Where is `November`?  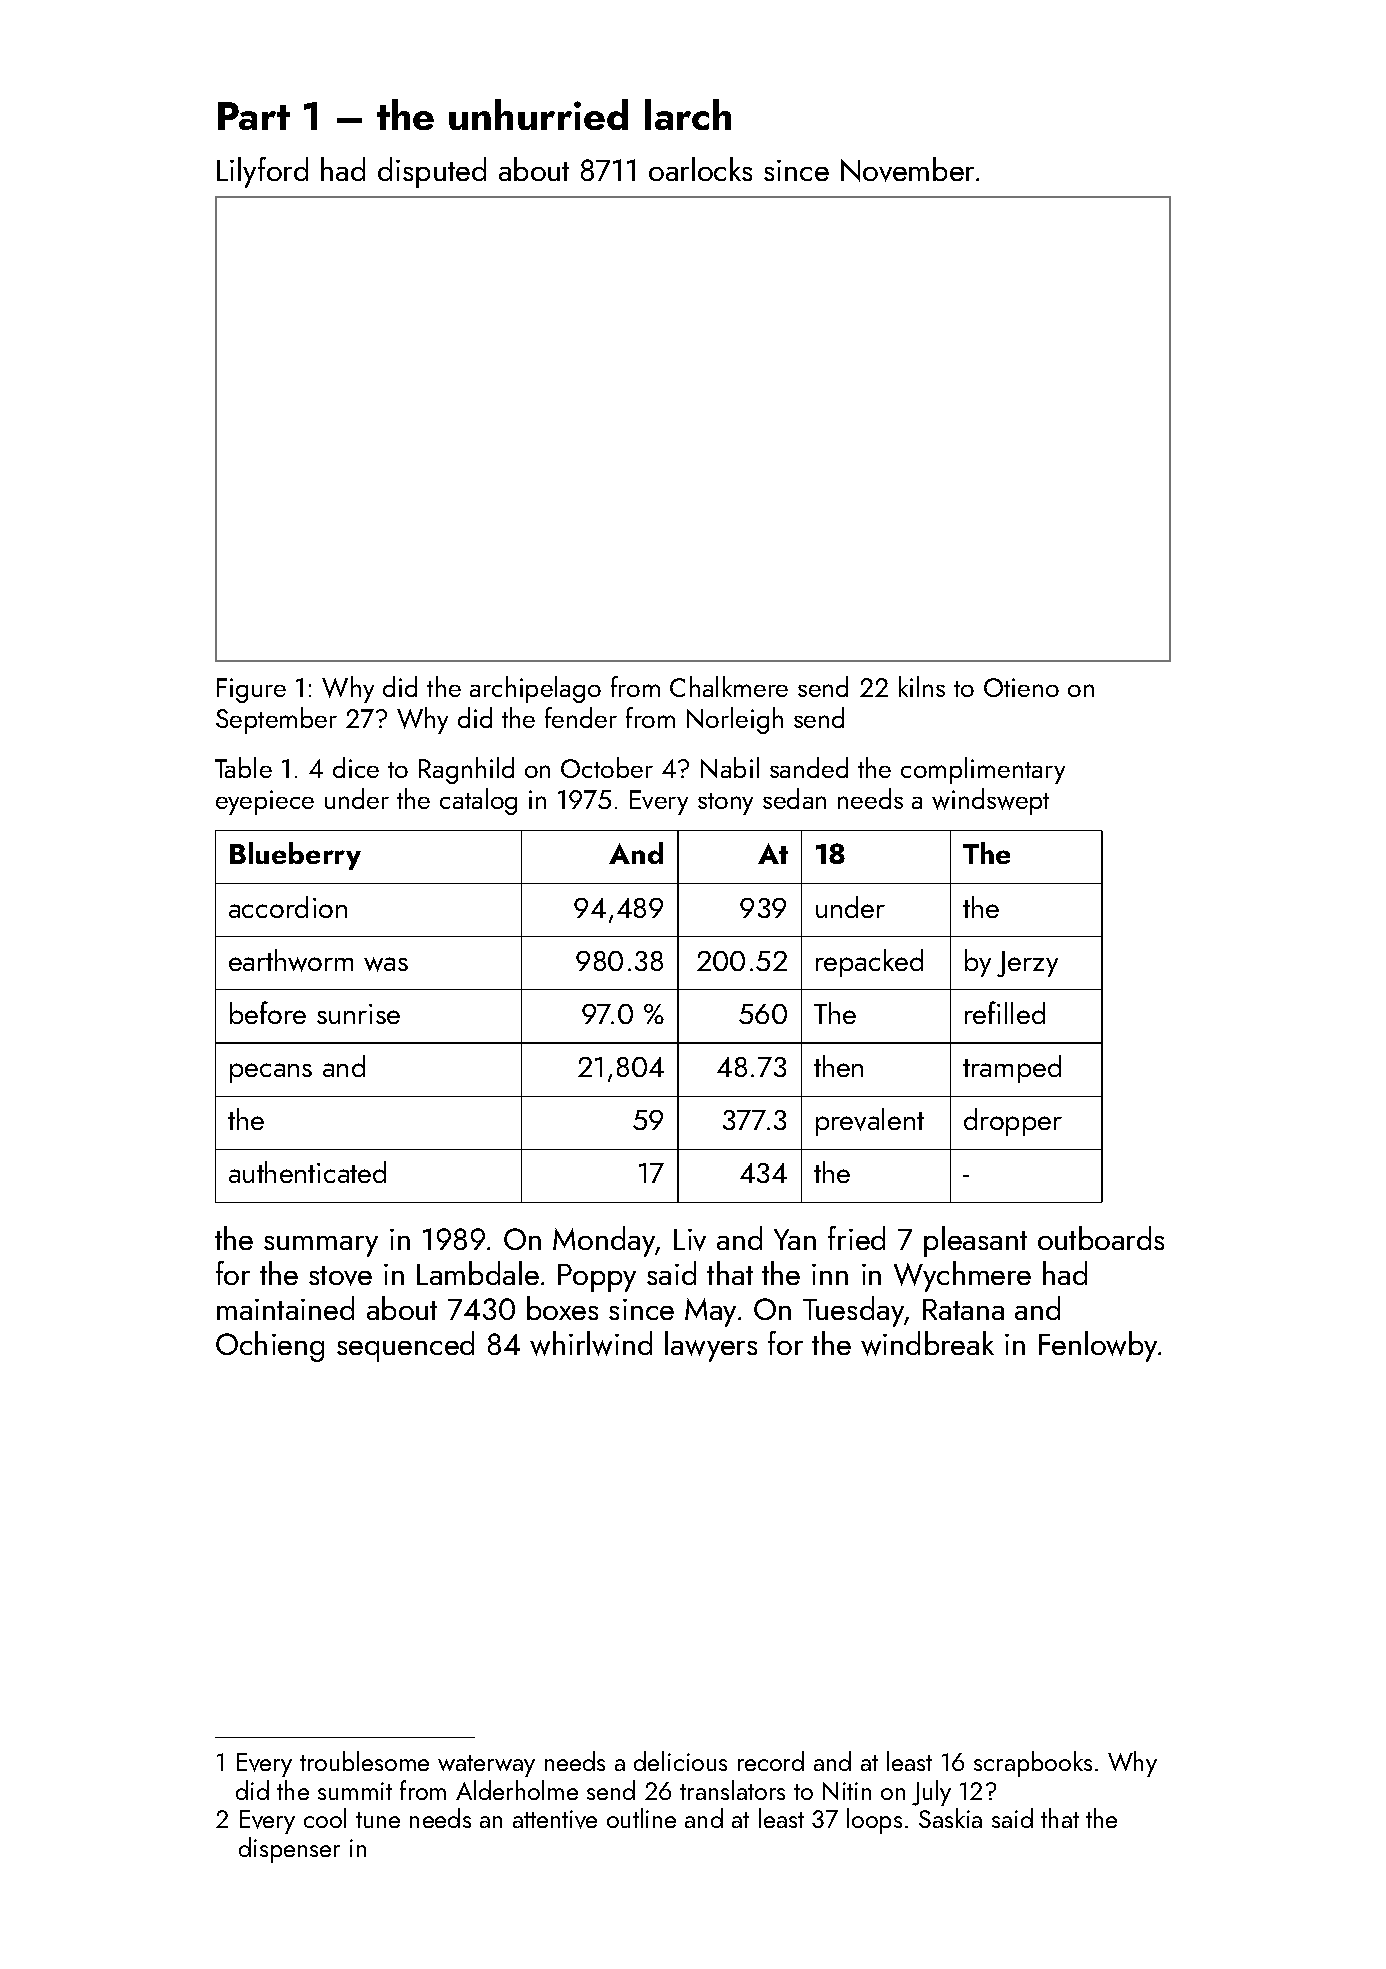 November is located at coordinates (907, 169).
